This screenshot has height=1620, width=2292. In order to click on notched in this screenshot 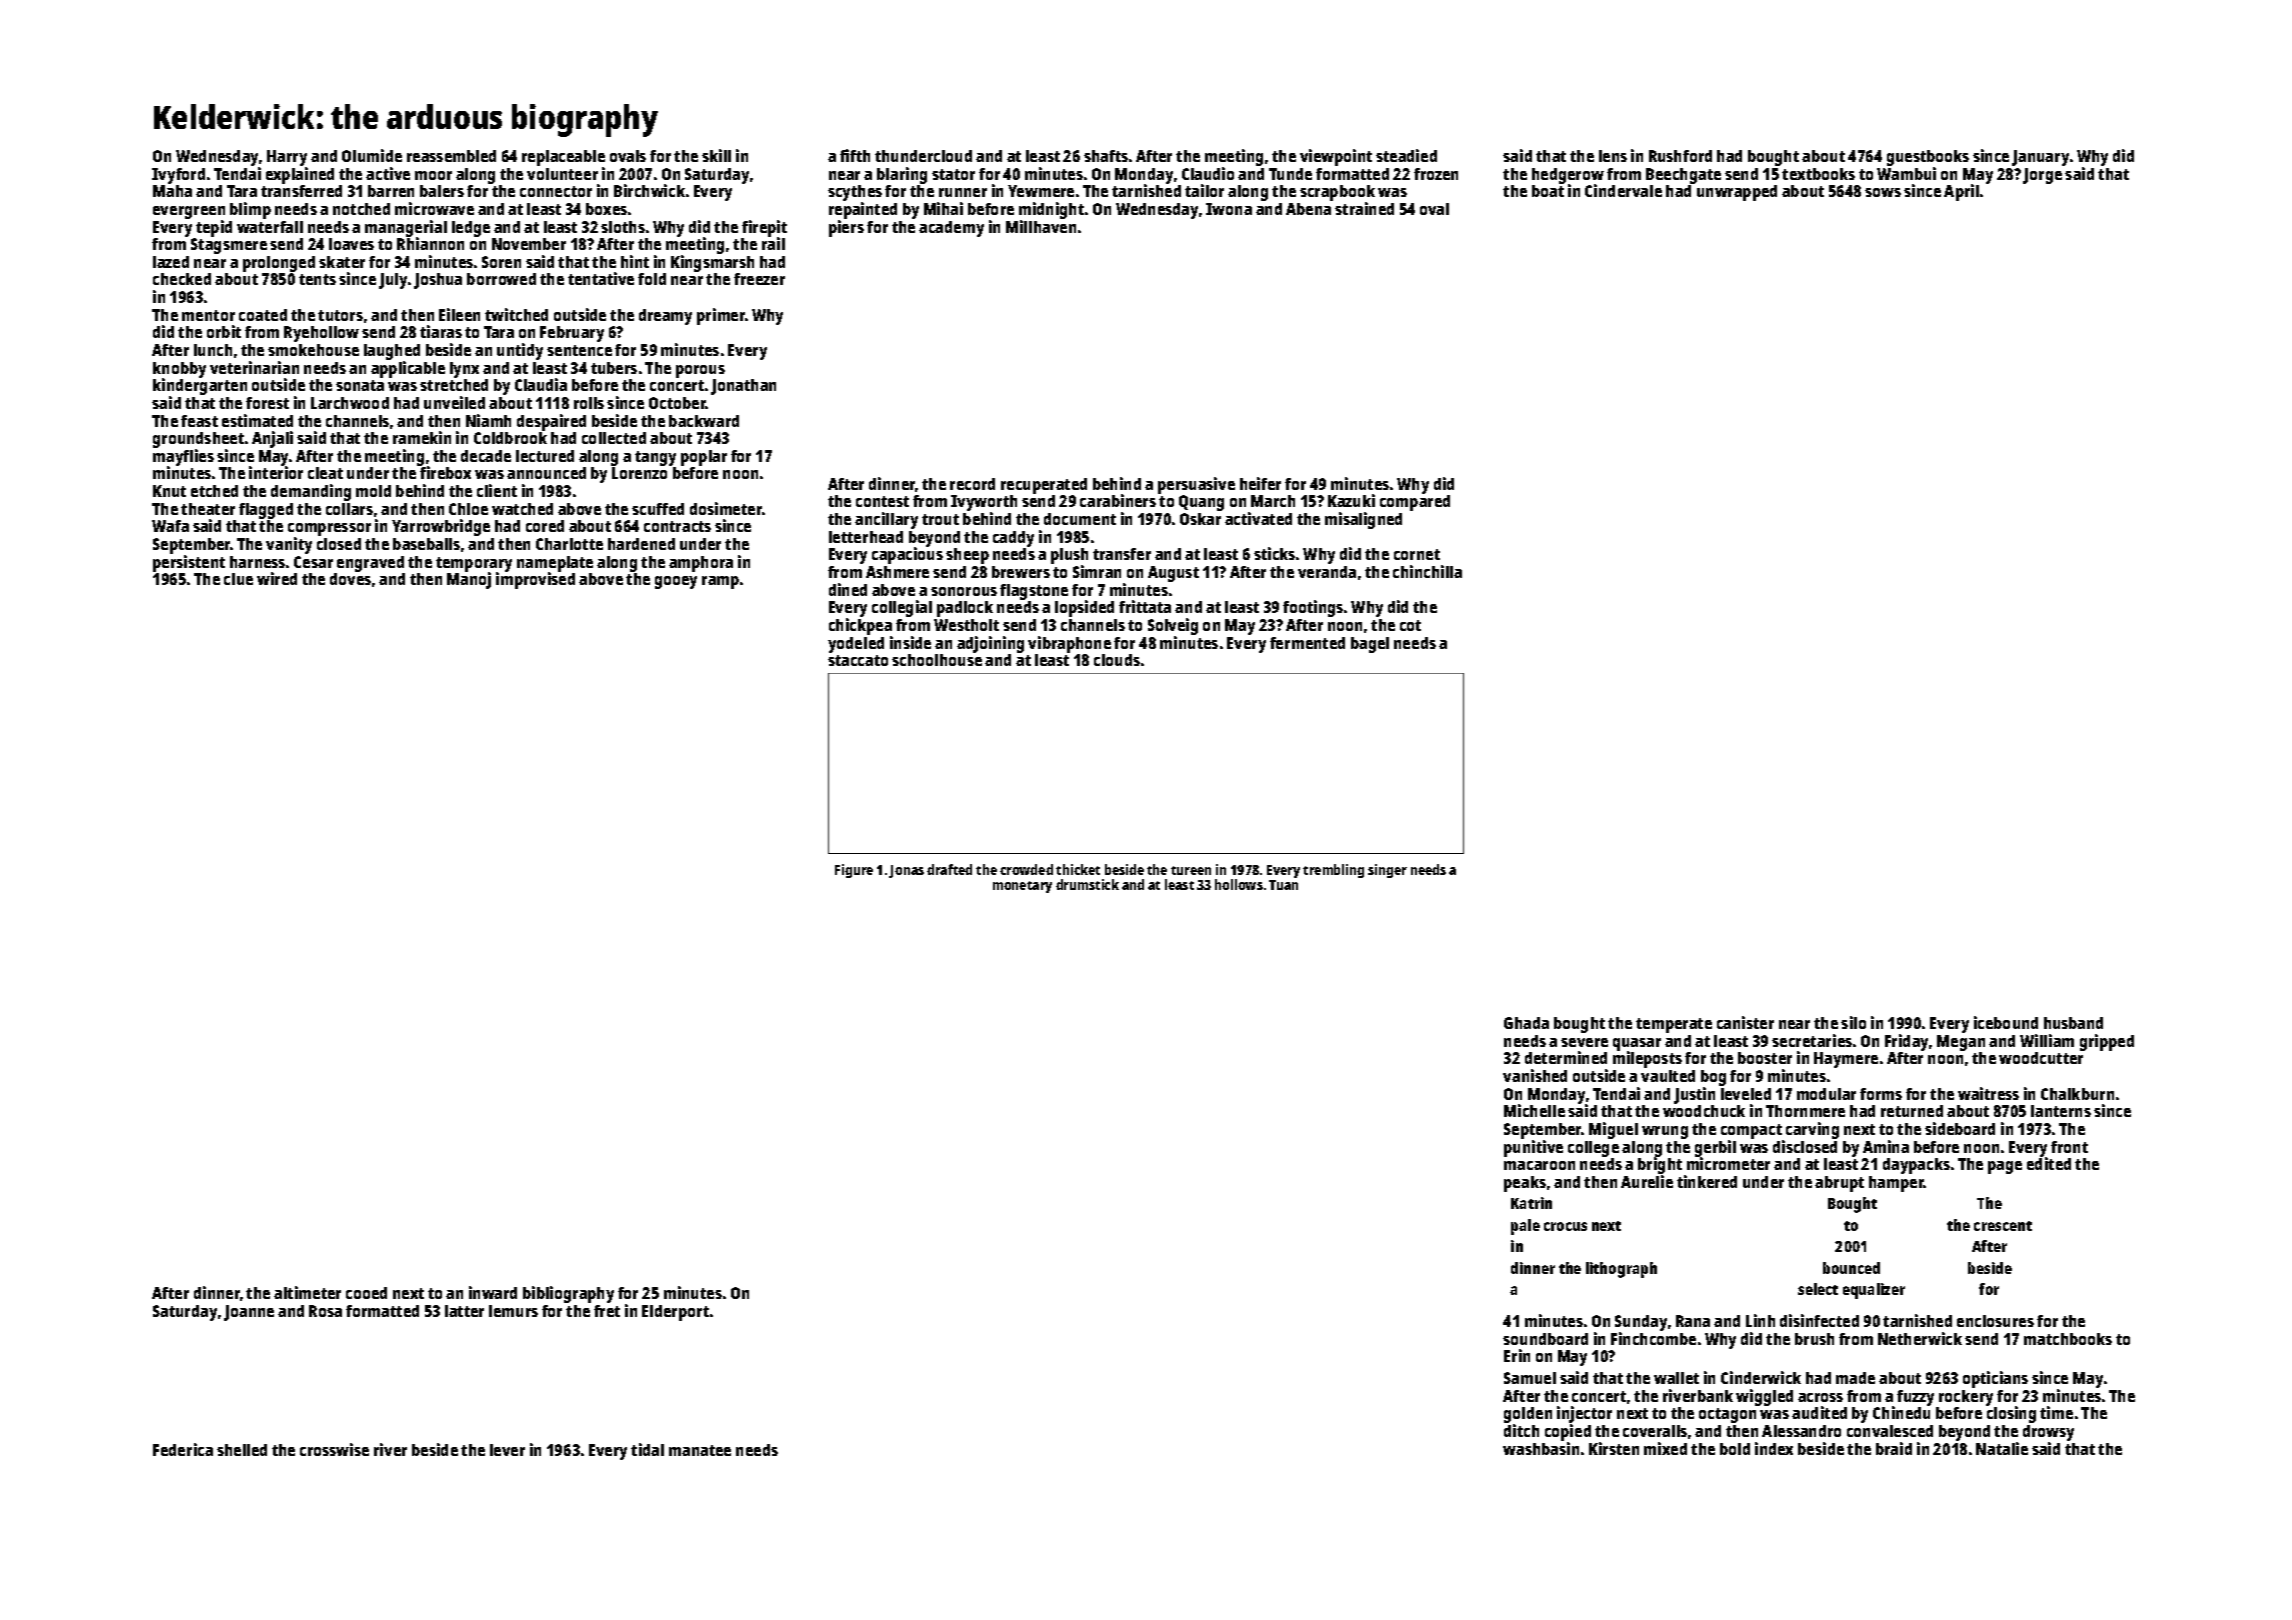, I will do `click(361, 209)`.
